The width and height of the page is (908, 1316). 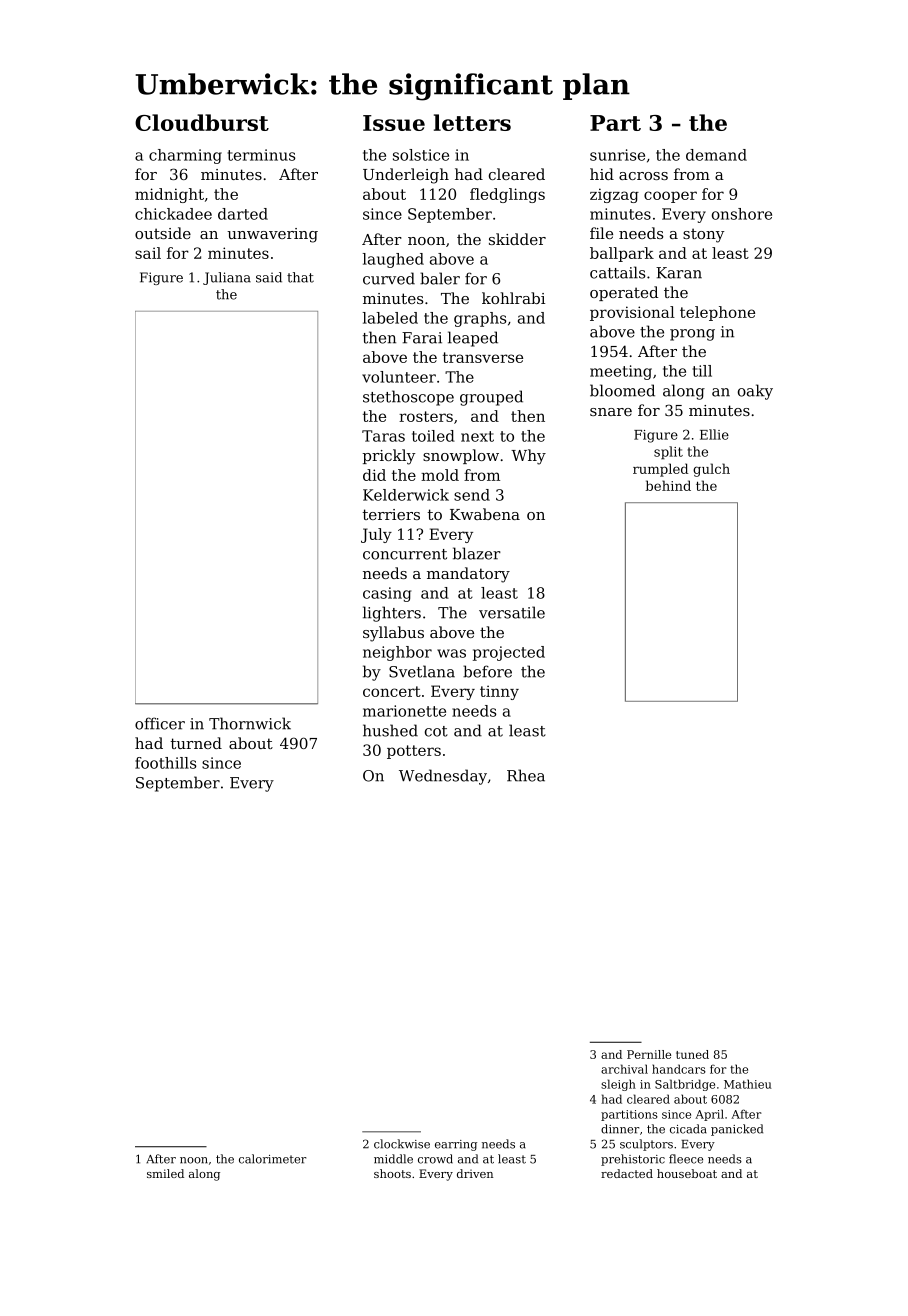 What do you see at coordinates (402, 1144) in the page?
I see `clockwise` at bounding box center [402, 1144].
